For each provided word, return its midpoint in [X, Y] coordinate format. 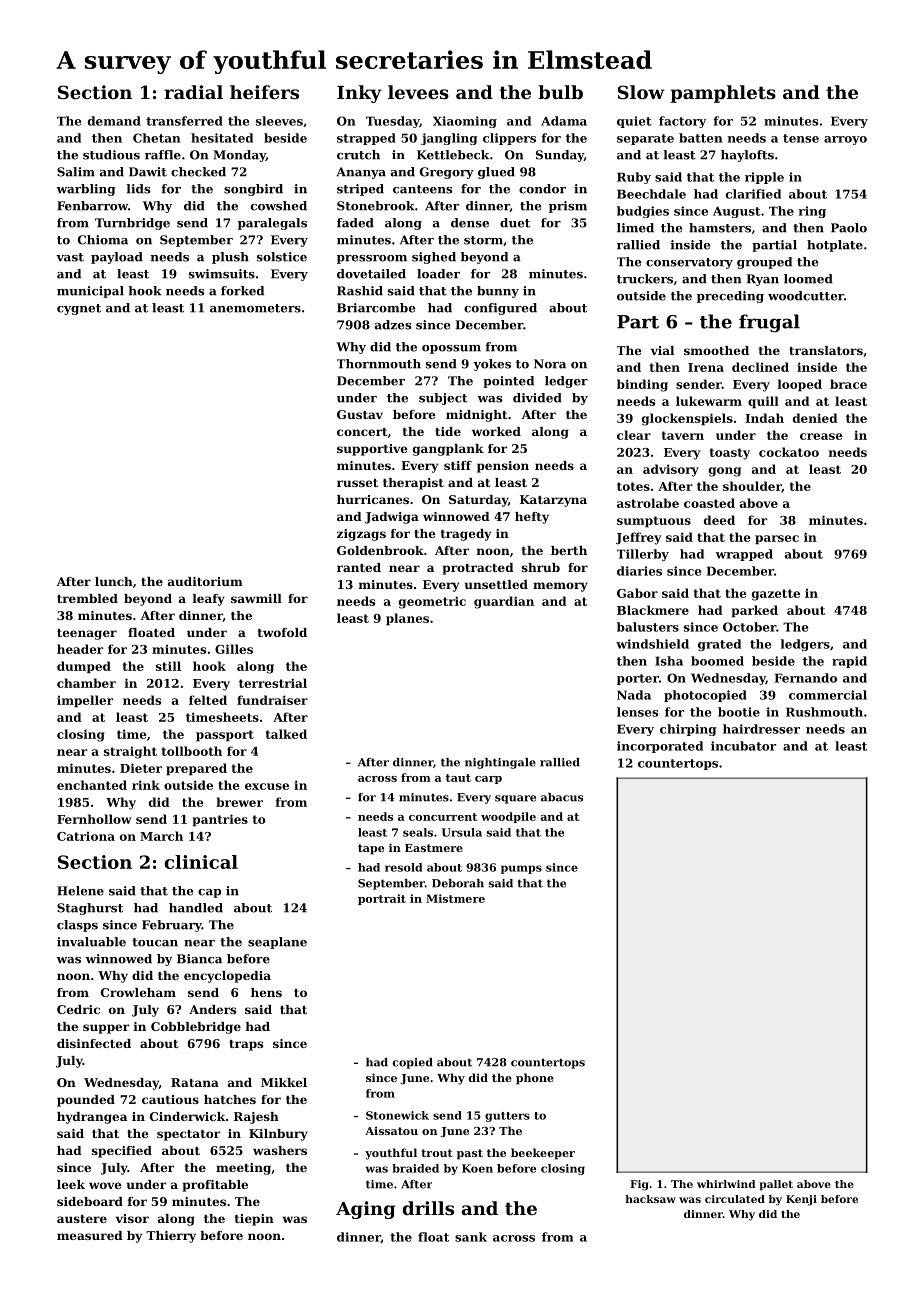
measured [90, 1235]
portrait [382, 899]
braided [415, 1168]
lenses [637, 712]
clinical [201, 862]
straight [130, 752]
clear [634, 435]
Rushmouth [824, 712]
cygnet [79, 309]
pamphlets [723, 94]
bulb [560, 92]
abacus [562, 797]
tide [448, 431]
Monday [239, 156]
